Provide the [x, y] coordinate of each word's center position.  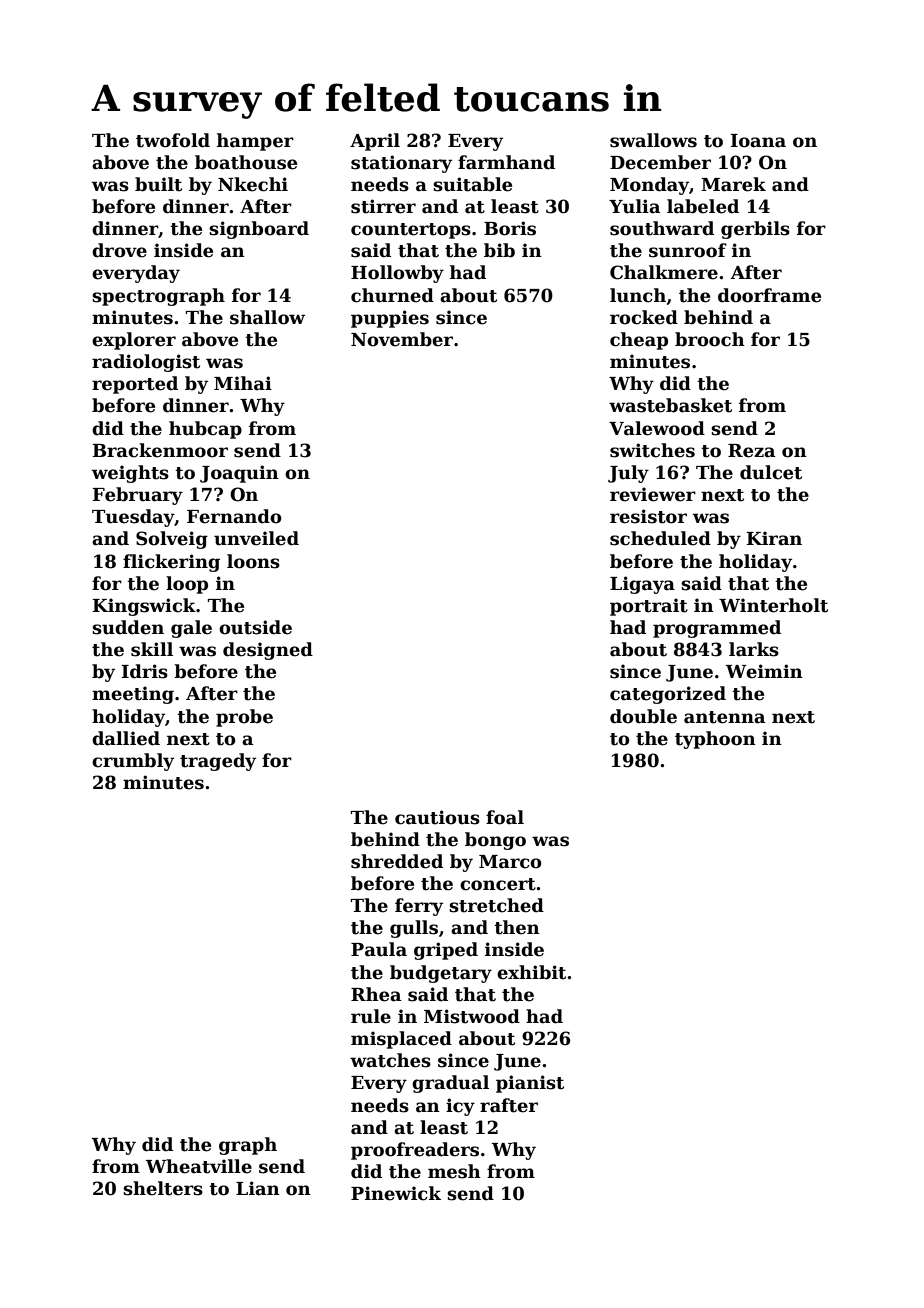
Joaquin [239, 474]
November [402, 339]
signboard [259, 230]
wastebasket [670, 405]
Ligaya [642, 585]
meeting [133, 695]
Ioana [758, 141]
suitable [472, 184]
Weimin [764, 671]
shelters [163, 1188]
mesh [454, 1171]
